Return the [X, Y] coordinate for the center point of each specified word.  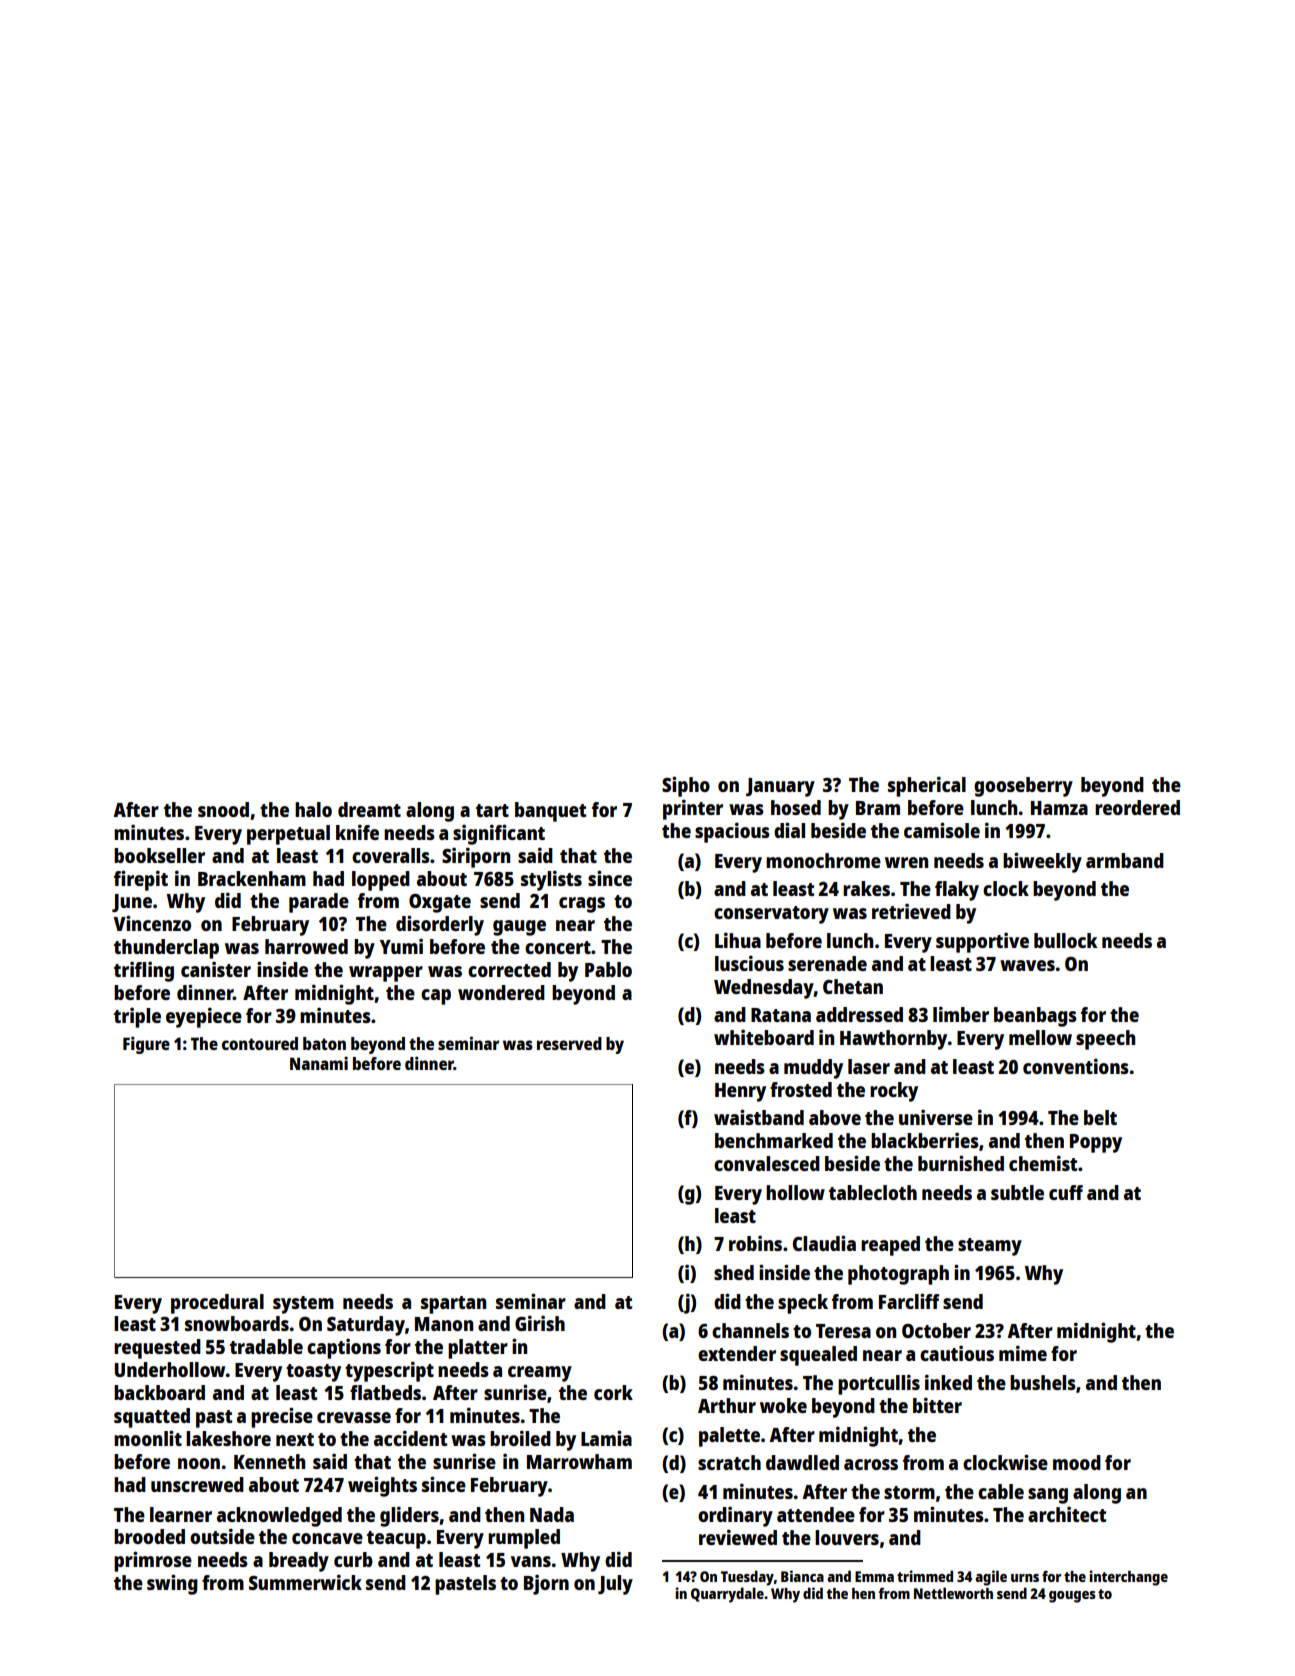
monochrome [823, 860]
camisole [942, 830]
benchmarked [774, 1140]
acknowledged [279, 1517]
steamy [990, 1247]
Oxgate [440, 903]
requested [157, 1349]
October [936, 1330]
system [303, 1305]
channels [750, 1330]
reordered [1137, 807]
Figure [146, 1045]
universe [936, 1117]
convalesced [767, 1163]
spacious [732, 832]
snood [223, 809]
